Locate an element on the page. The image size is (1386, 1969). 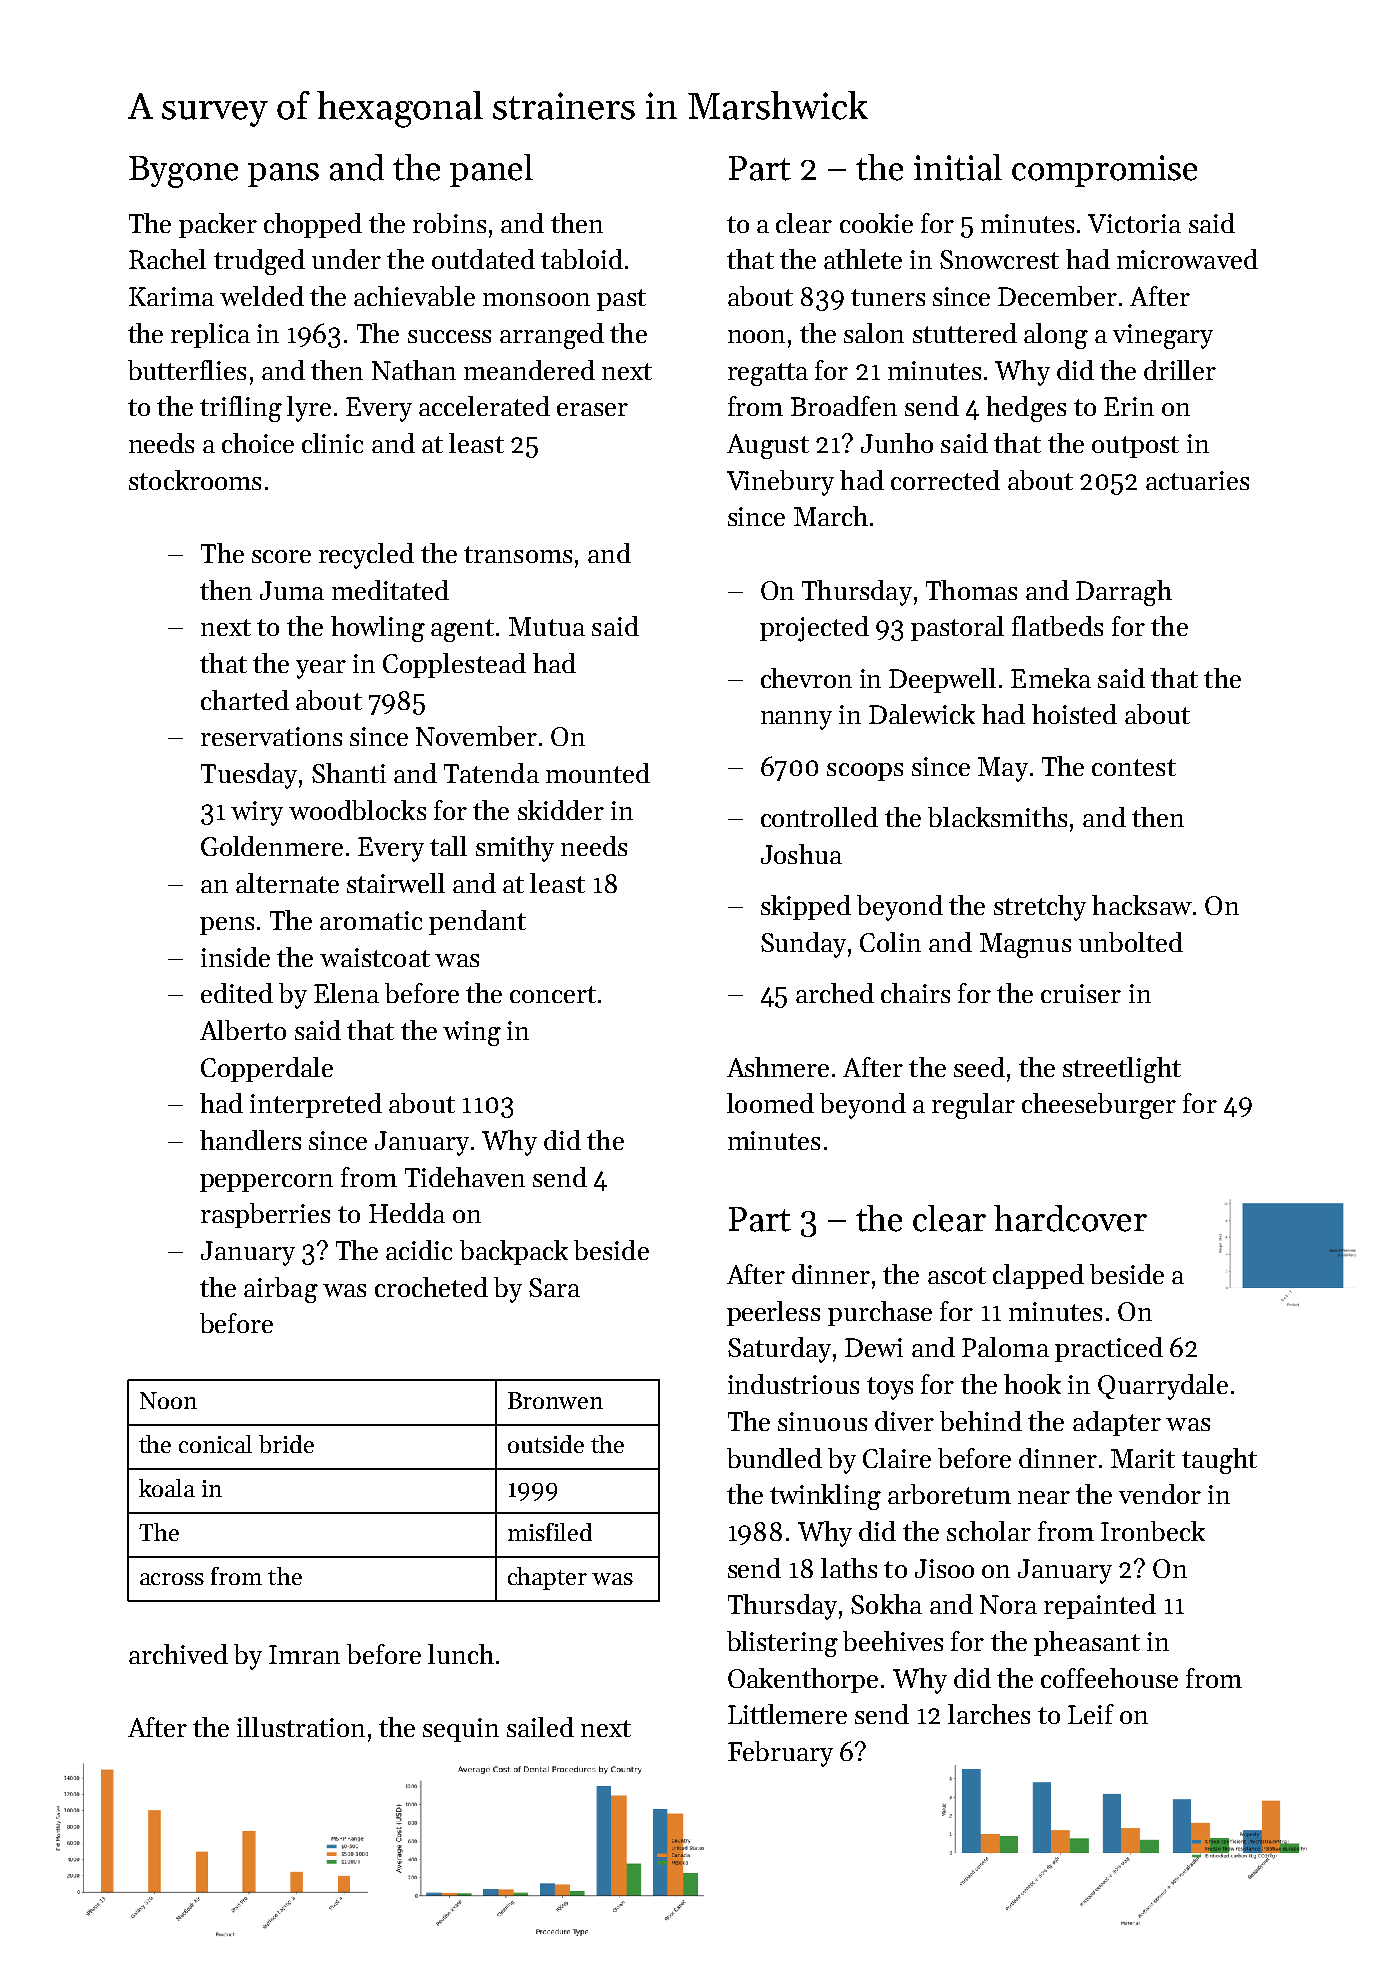
compromise is located at coordinates (1104, 171).
